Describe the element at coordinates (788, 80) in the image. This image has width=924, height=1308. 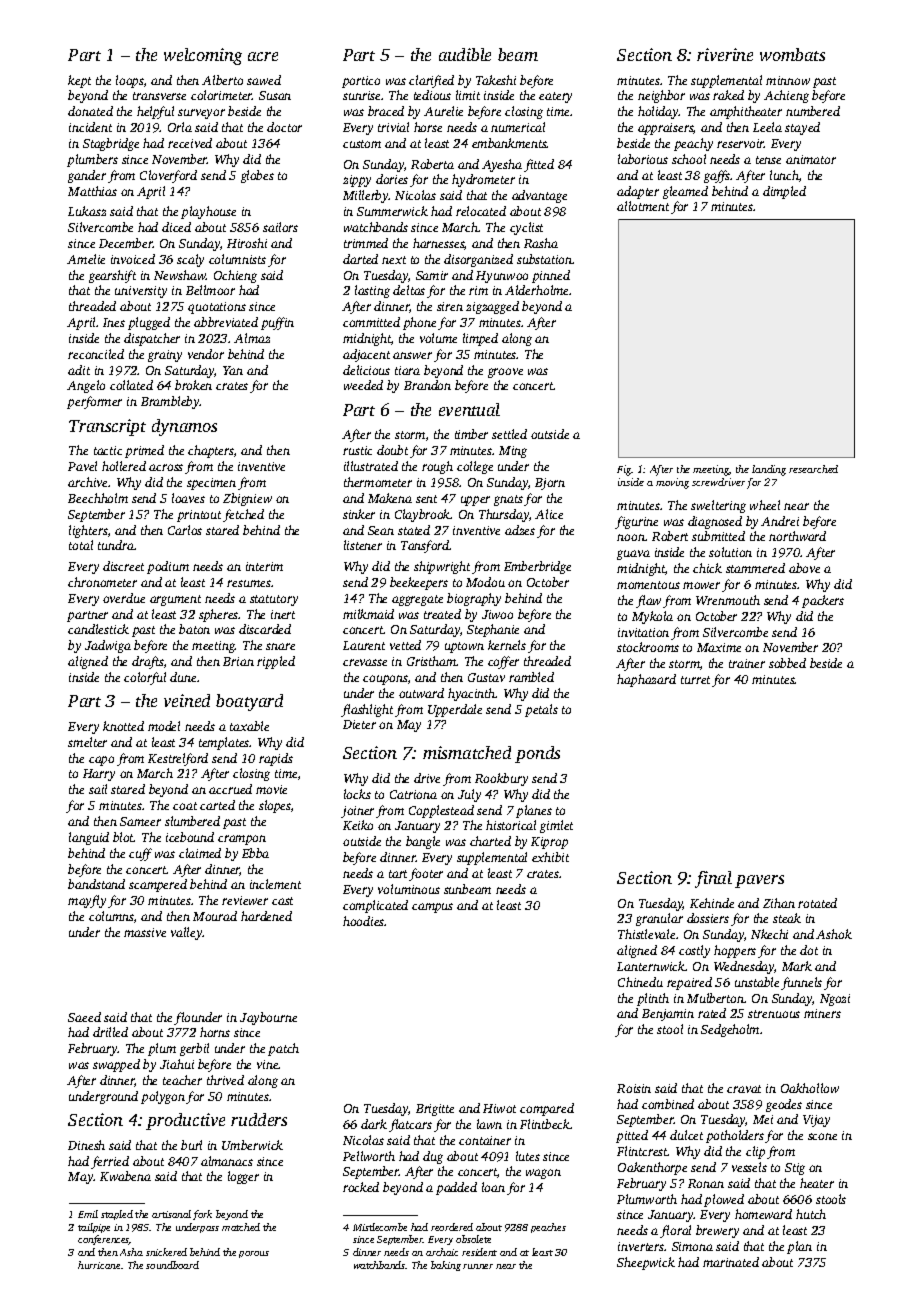
I see `minnow` at that location.
